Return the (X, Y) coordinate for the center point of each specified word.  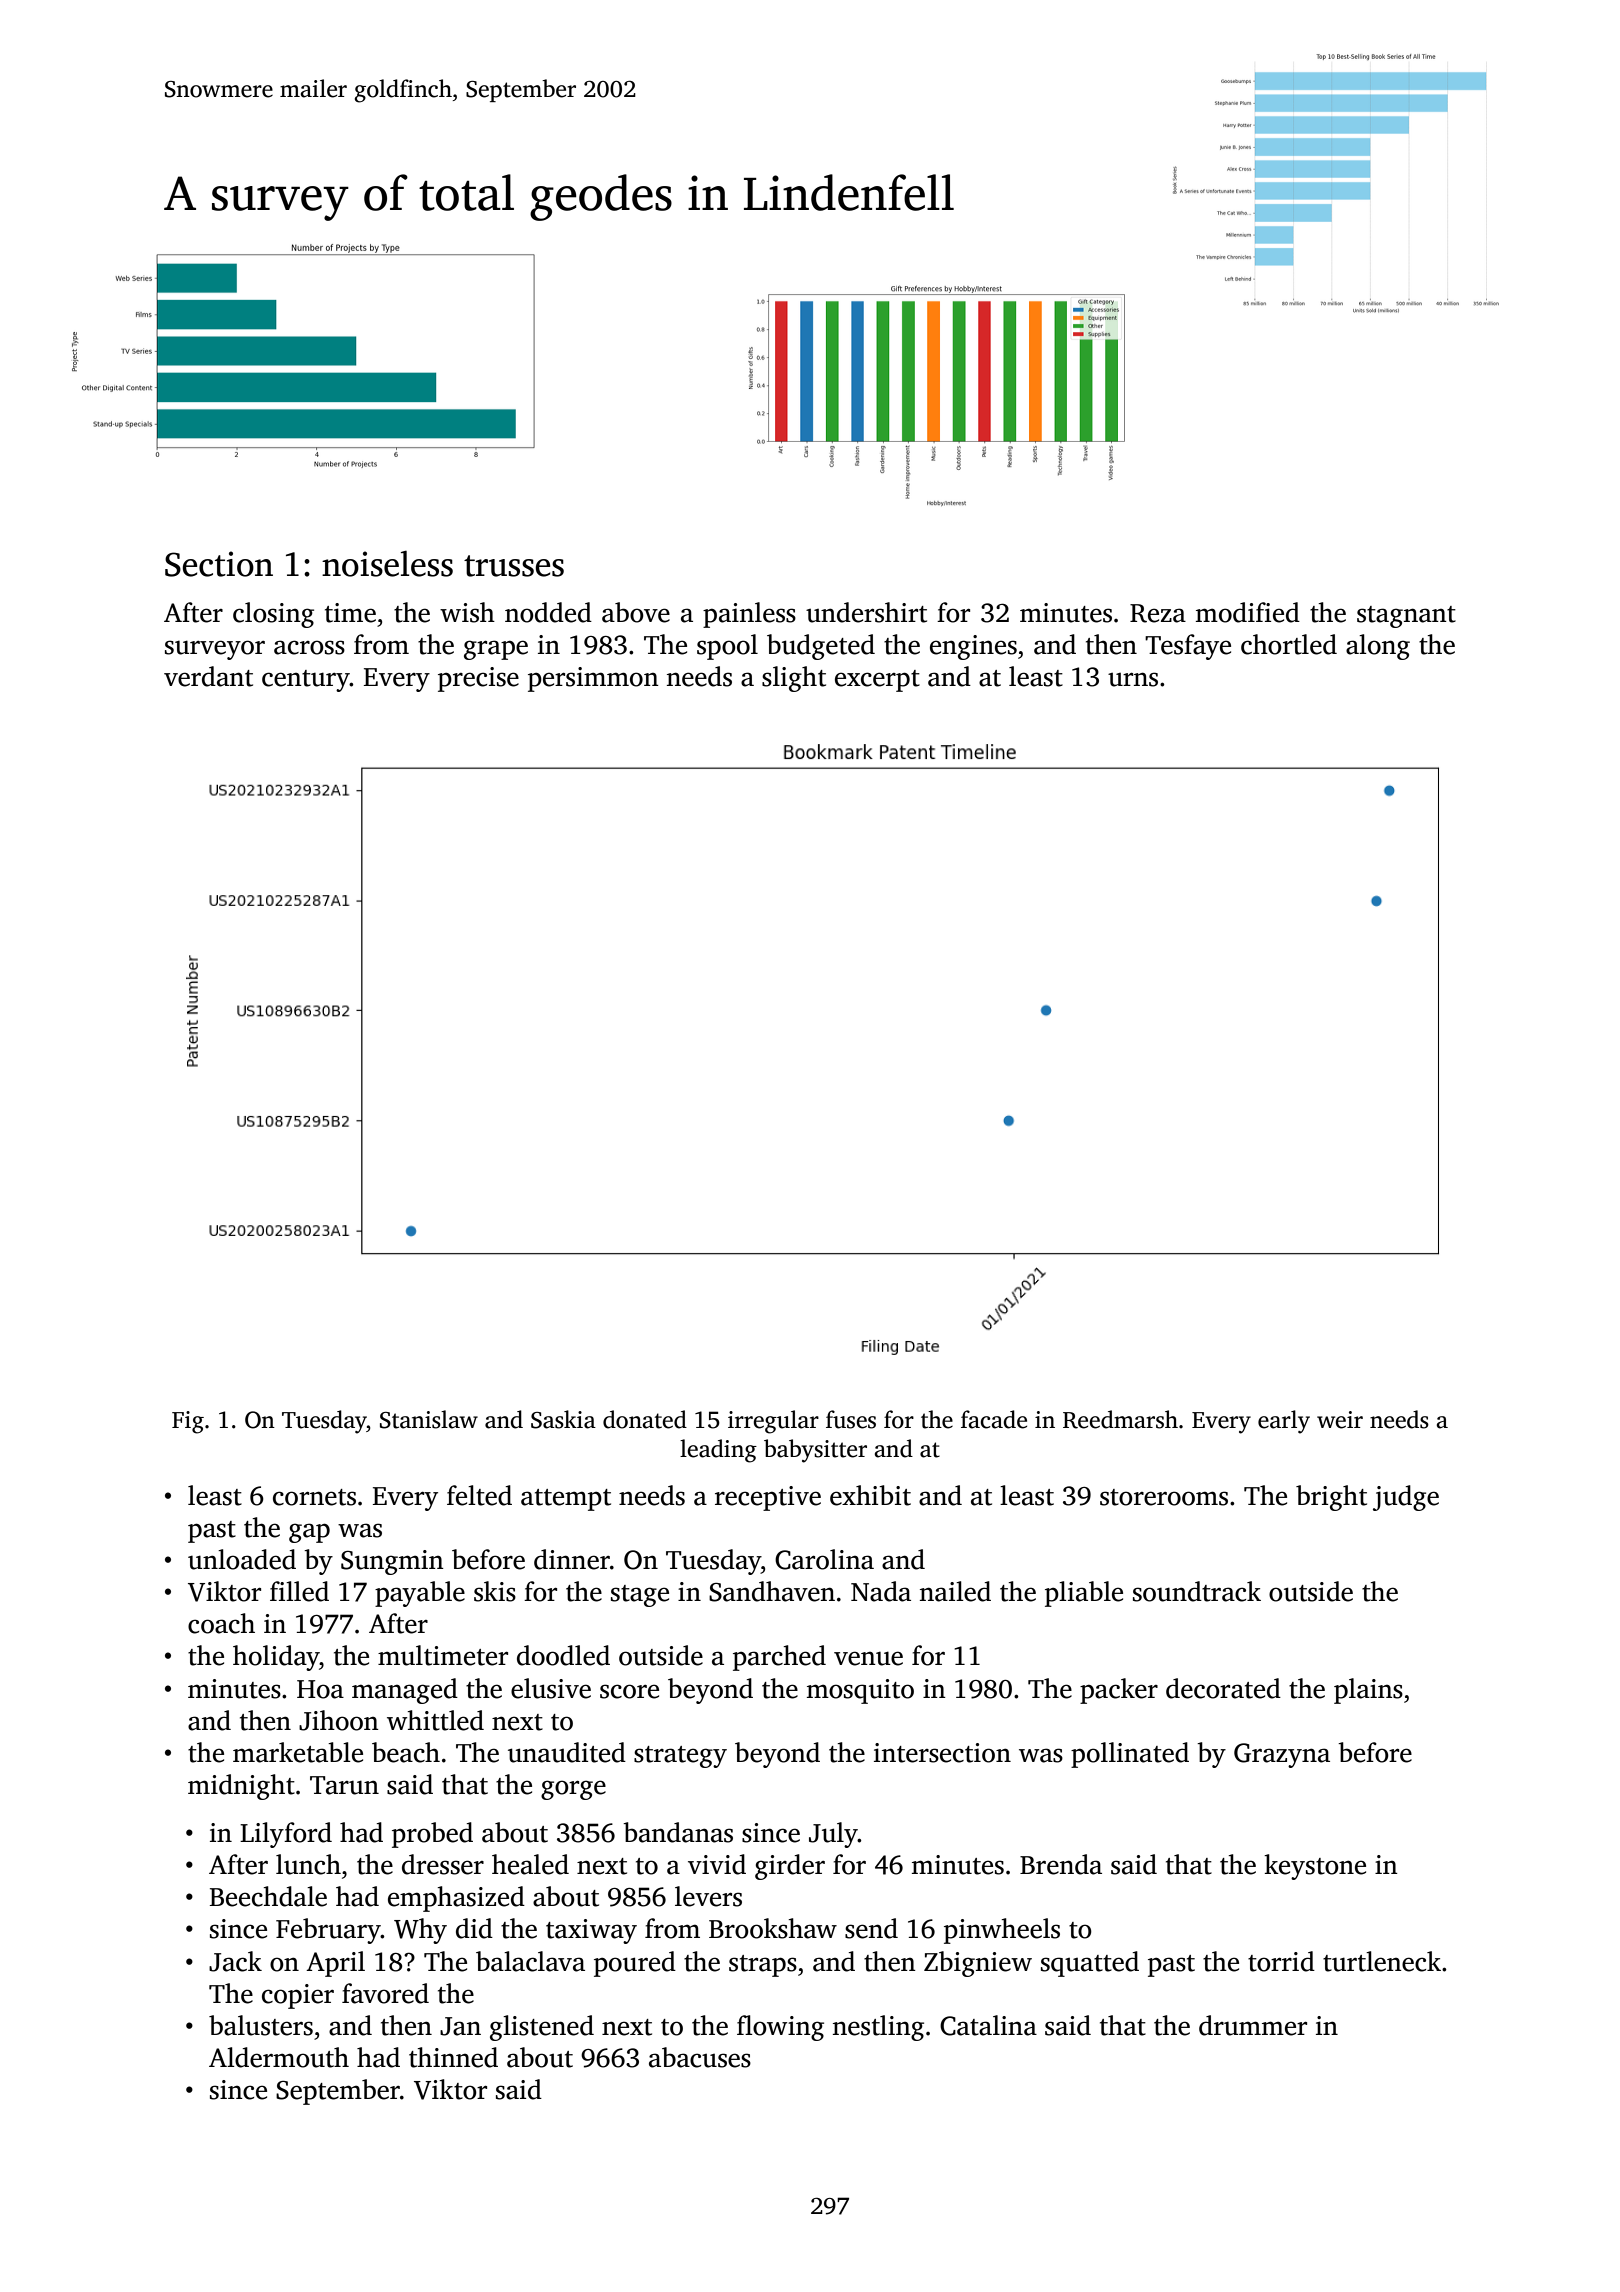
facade (994, 1419)
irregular (773, 1422)
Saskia (563, 1419)
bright (1331, 1498)
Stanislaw (429, 1419)
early (1284, 1422)
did (474, 1928)
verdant (208, 676)
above (636, 612)
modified (1248, 612)
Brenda (1061, 1864)
